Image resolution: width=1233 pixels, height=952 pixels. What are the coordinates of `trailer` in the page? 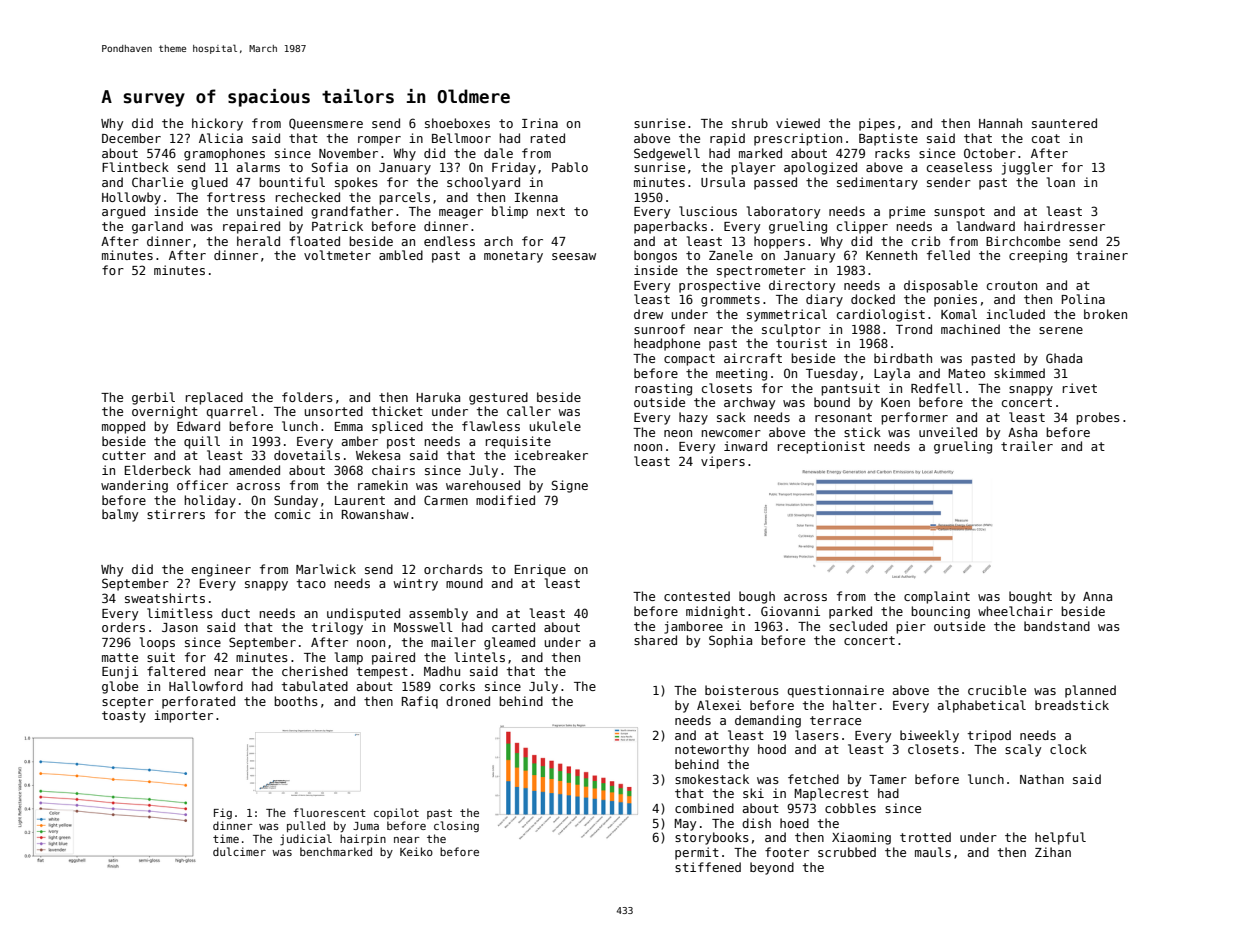 It's located at (1027, 446).
